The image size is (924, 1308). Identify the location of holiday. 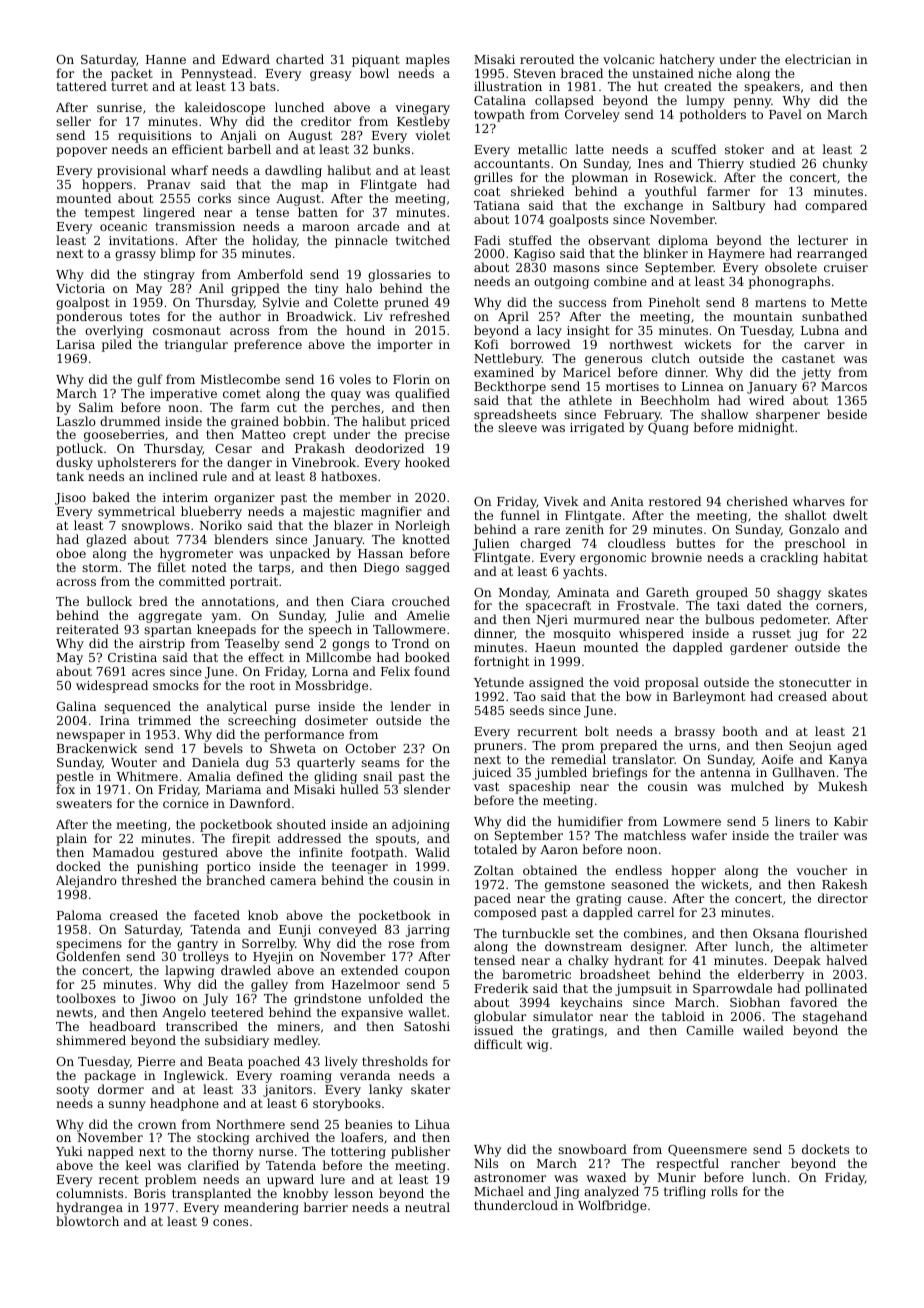
(274, 241).
